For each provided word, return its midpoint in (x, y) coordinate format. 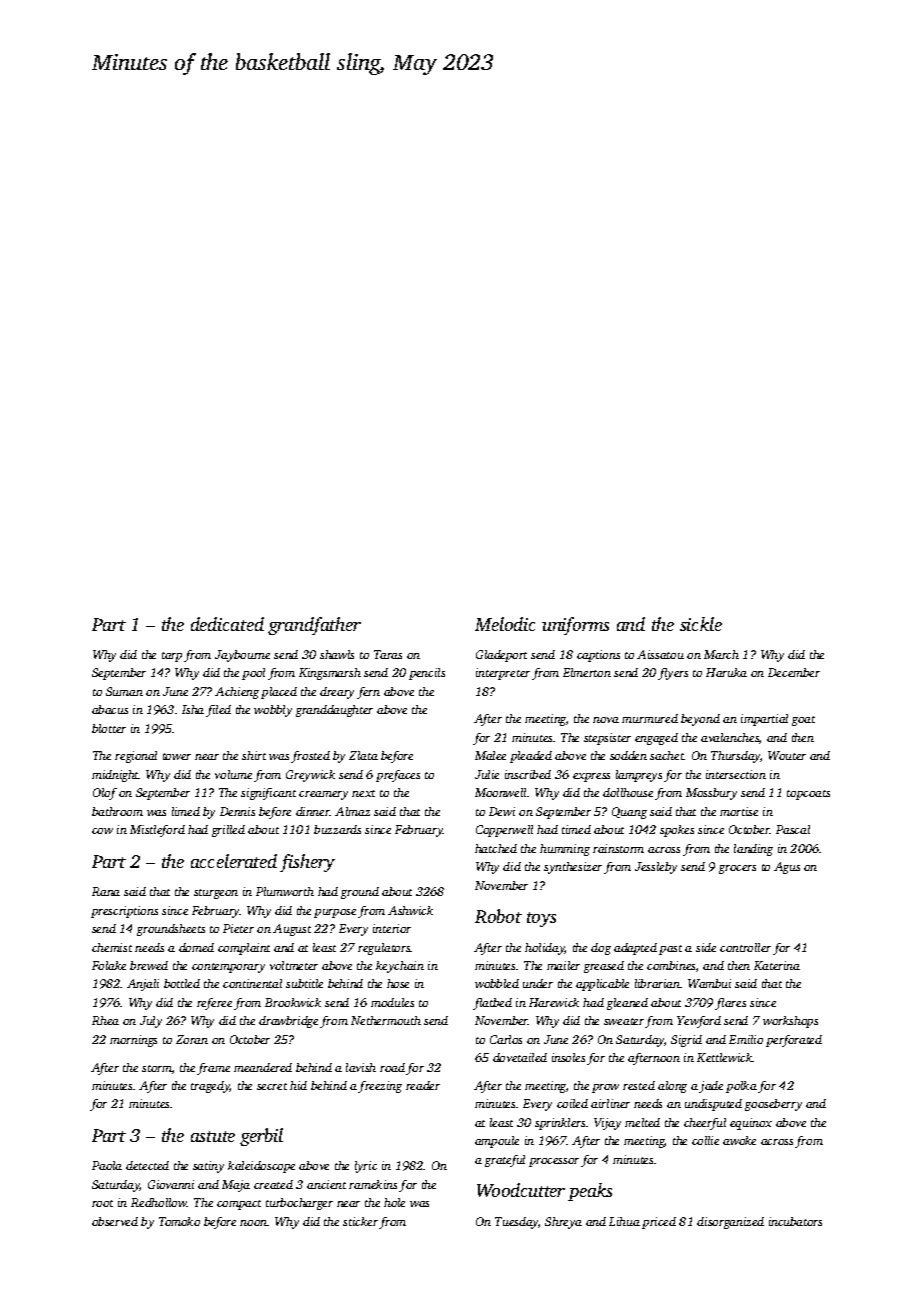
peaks (590, 1192)
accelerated (234, 861)
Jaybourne (242, 656)
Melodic (505, 624)
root (102, 1203)
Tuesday (517, 1223)
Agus (787, 868)
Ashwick (410, 910)
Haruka (726, 672)
